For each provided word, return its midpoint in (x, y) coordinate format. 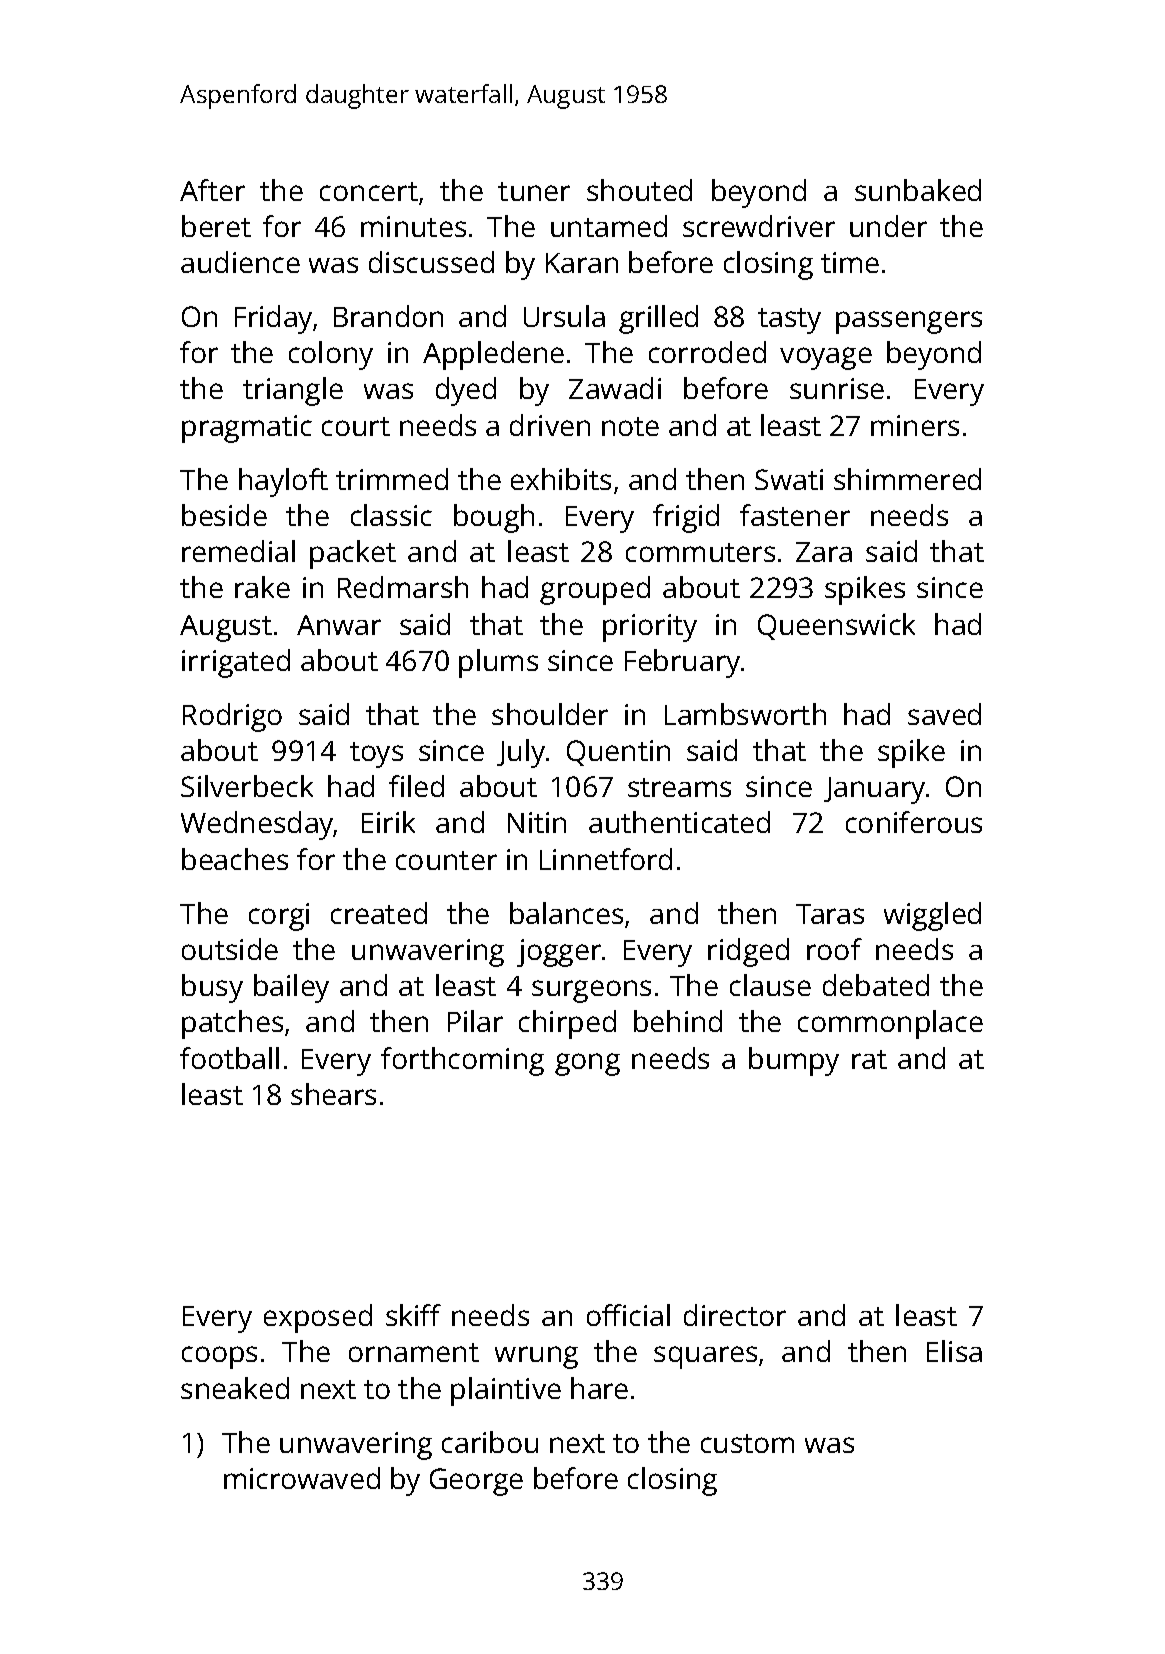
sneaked (235, 1388)
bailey (291, 988)
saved (944, 714)
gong (587, 1064)
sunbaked (918, 190)
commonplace (890, 1024)
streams (679, 787)
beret (216, 226)
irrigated (236, 663)
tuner (534, 191)
